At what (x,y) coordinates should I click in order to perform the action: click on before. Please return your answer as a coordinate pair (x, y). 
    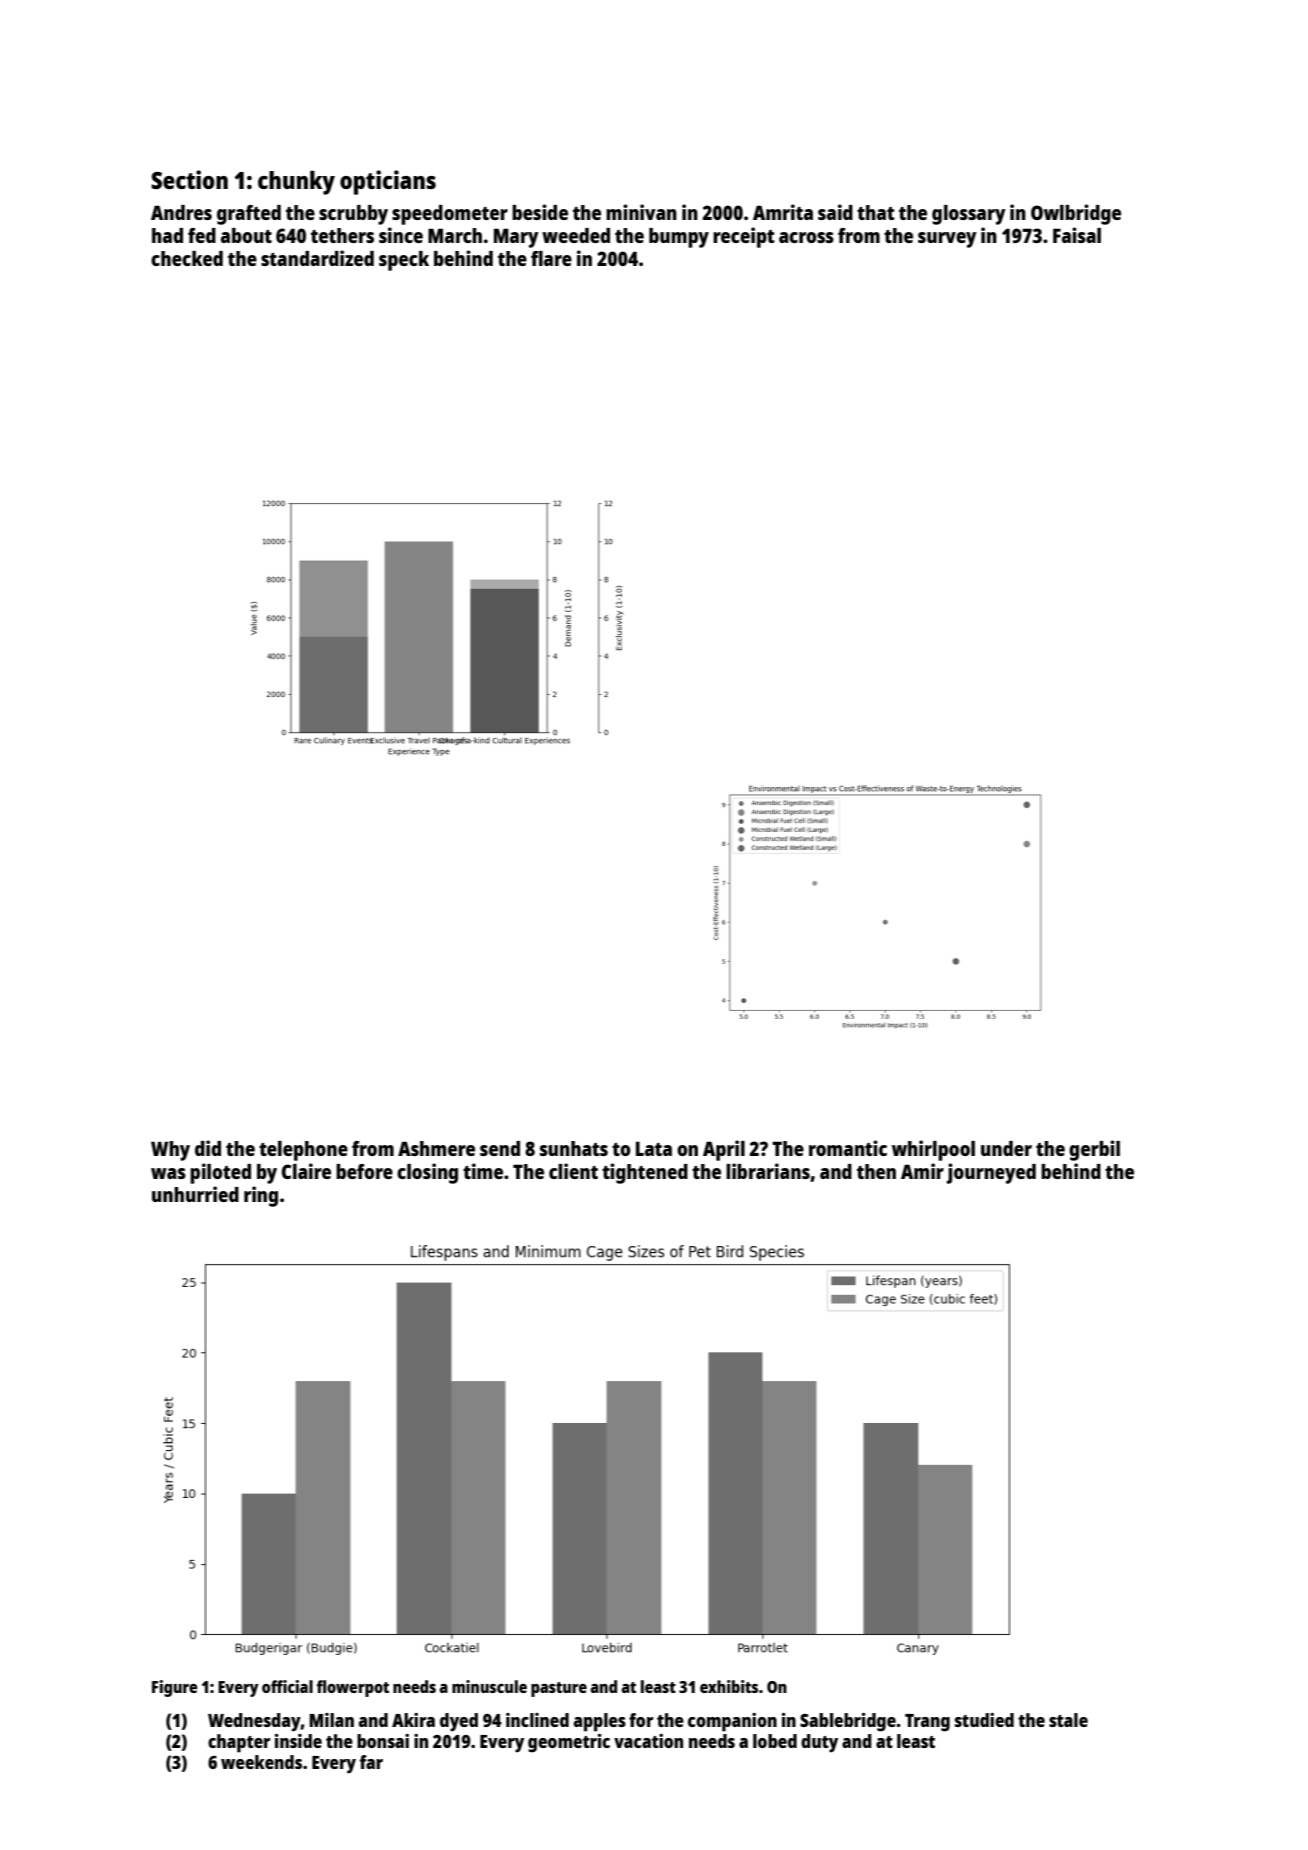
    Looking at the image, I should click on (364, 1171).
